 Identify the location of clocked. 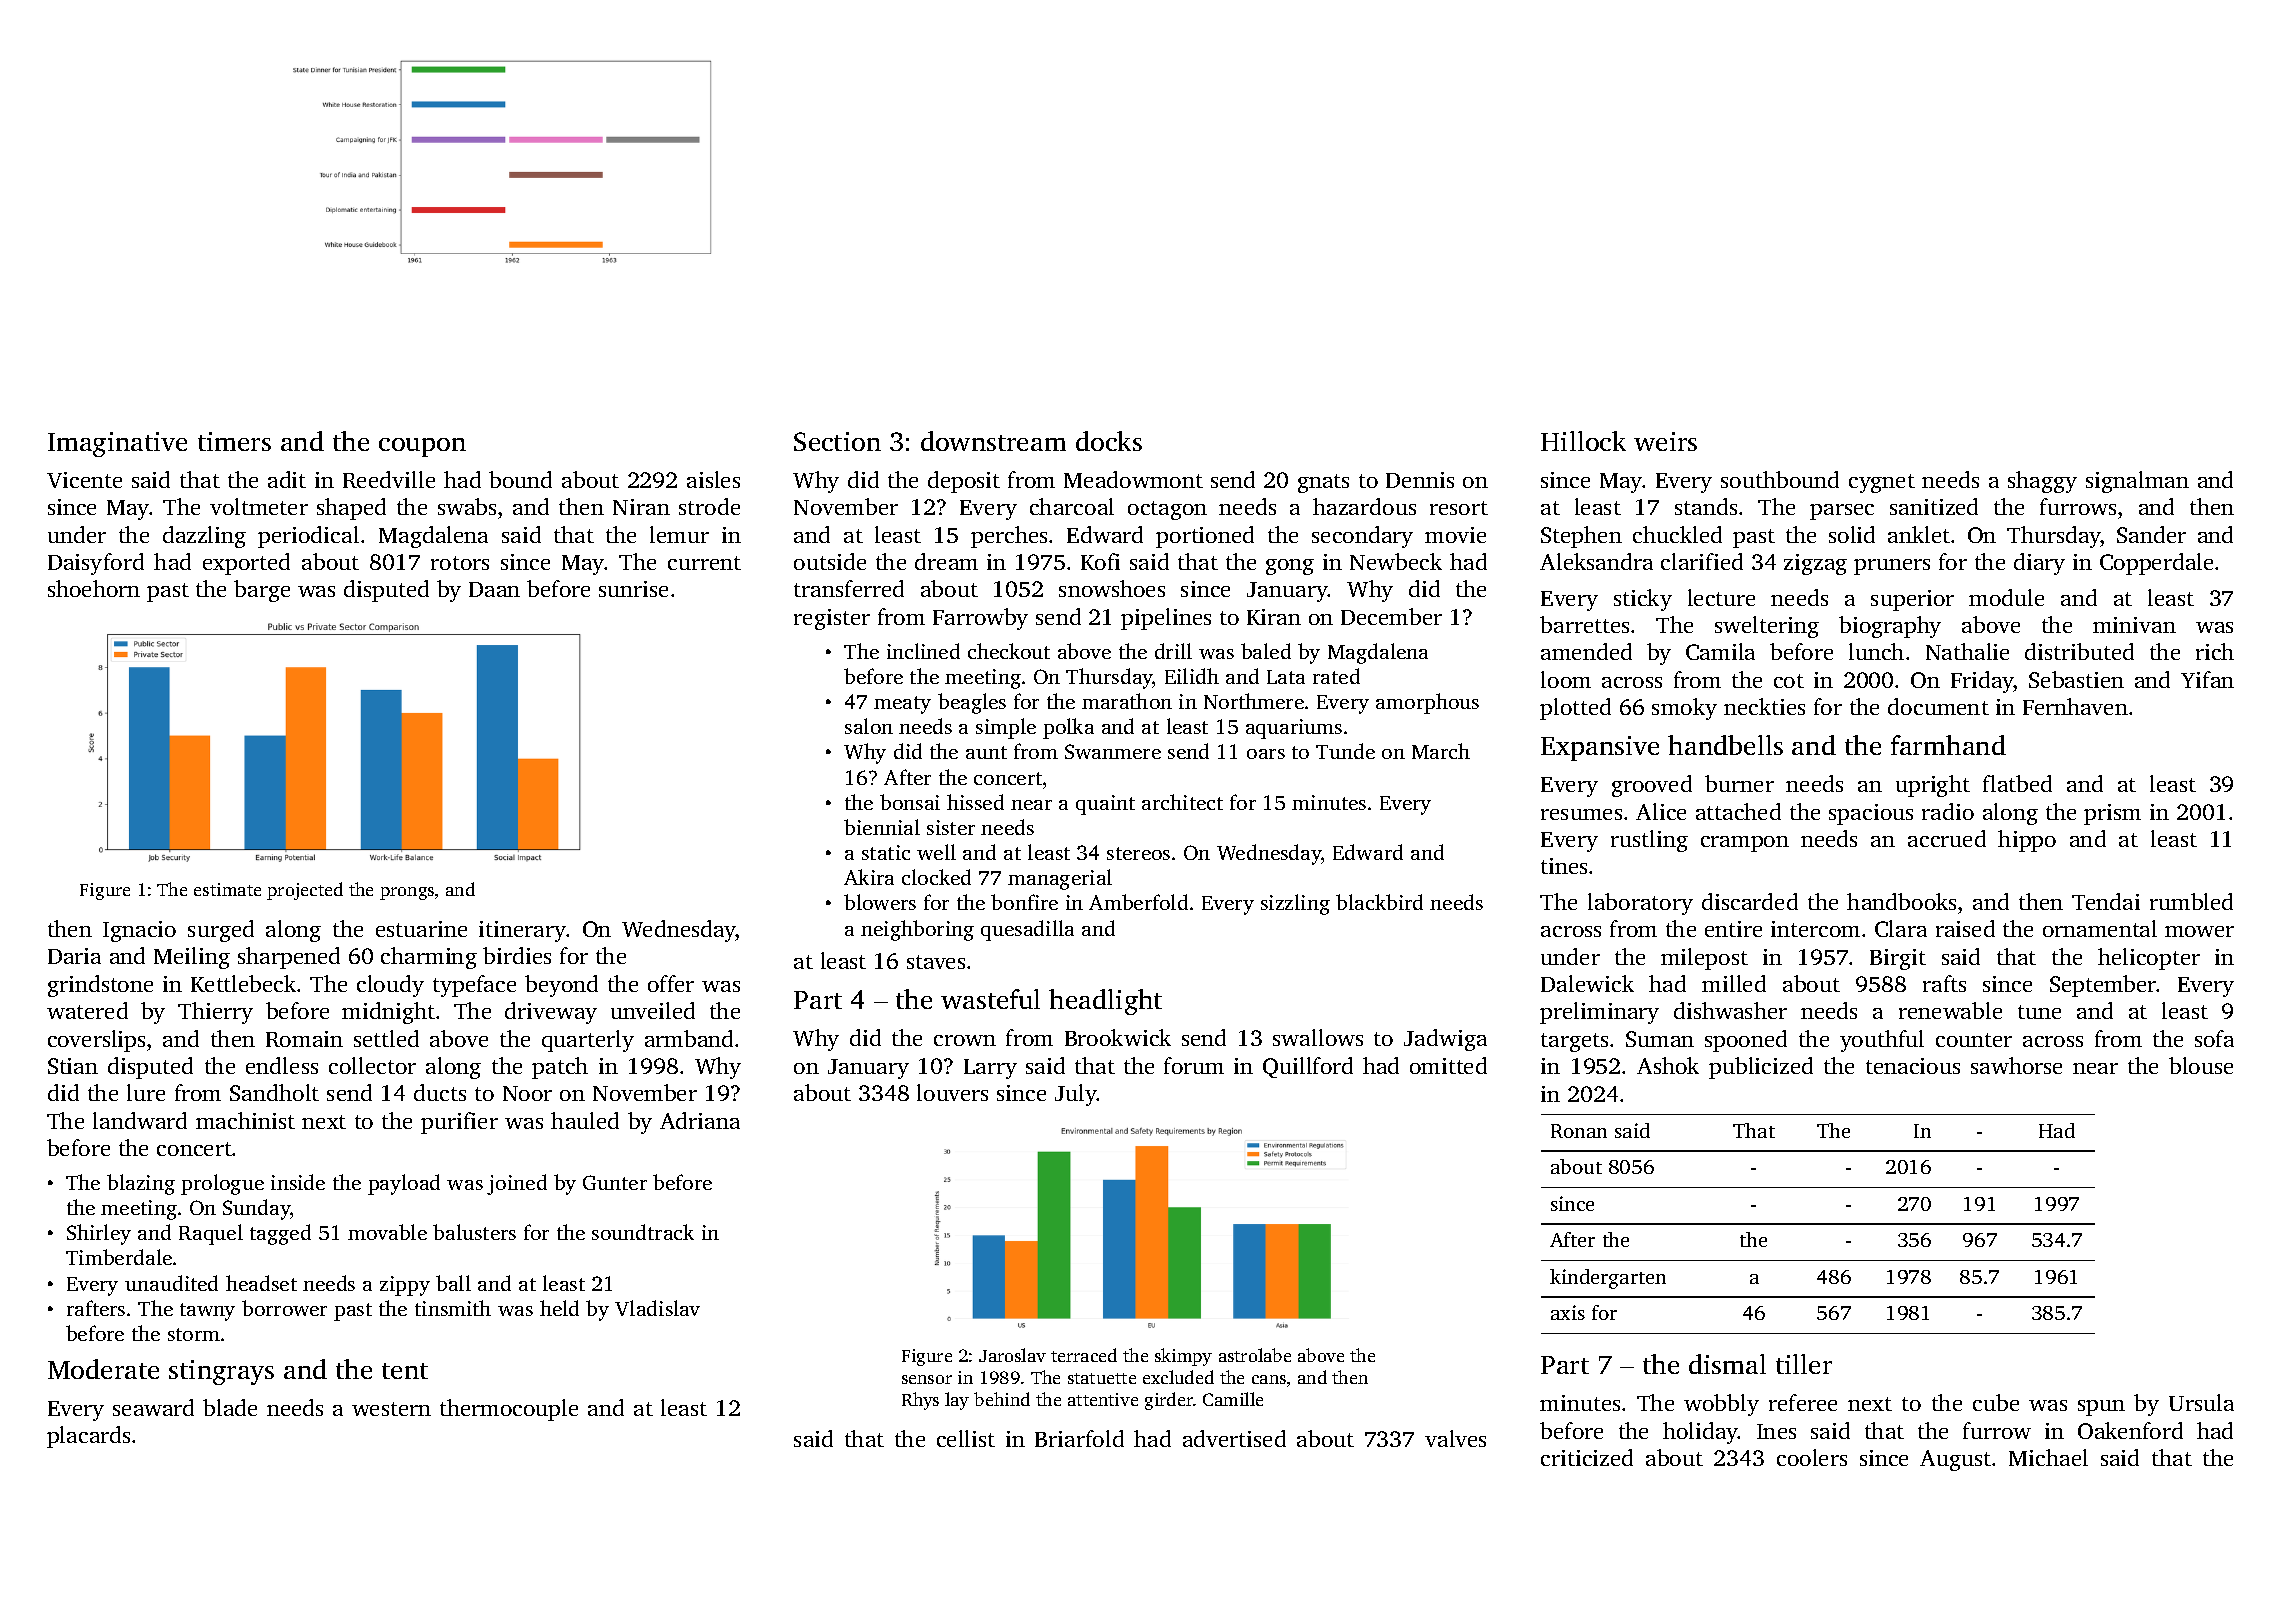
(936, 877).
